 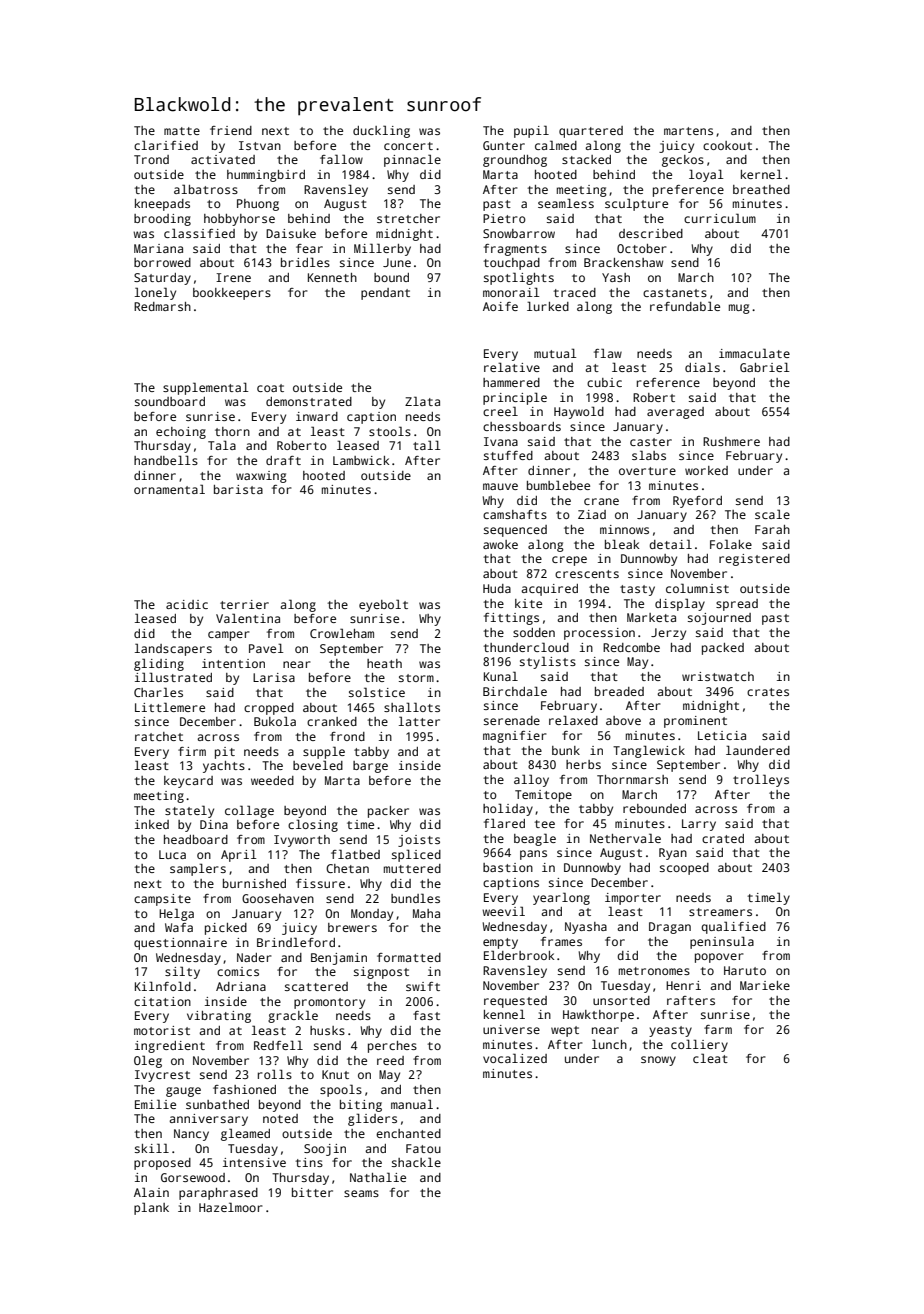 I want to click on fittings, so click(x=511, y=619).
